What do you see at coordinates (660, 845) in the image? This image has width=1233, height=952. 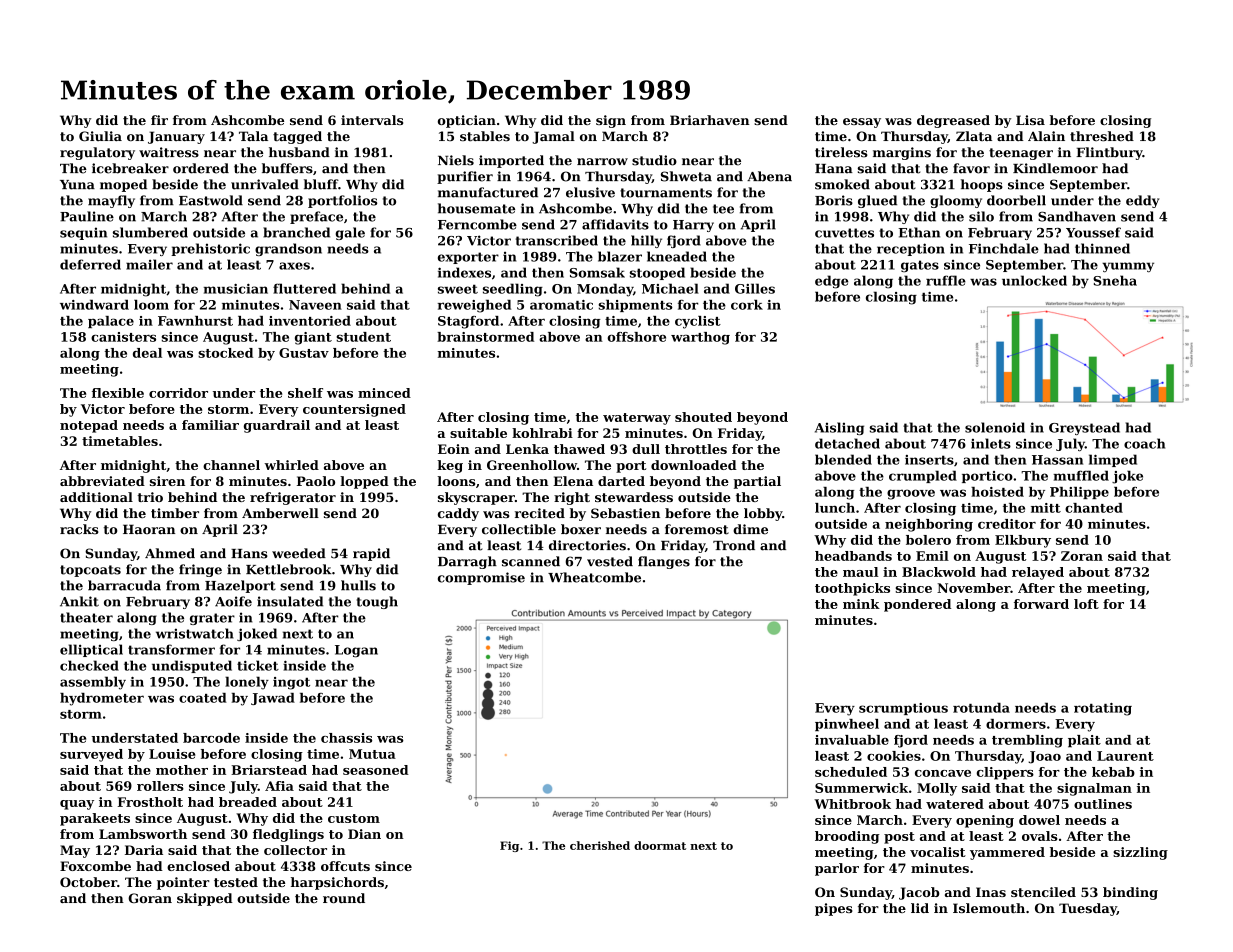 I see `doormat` at bounding box center [660, 845].
